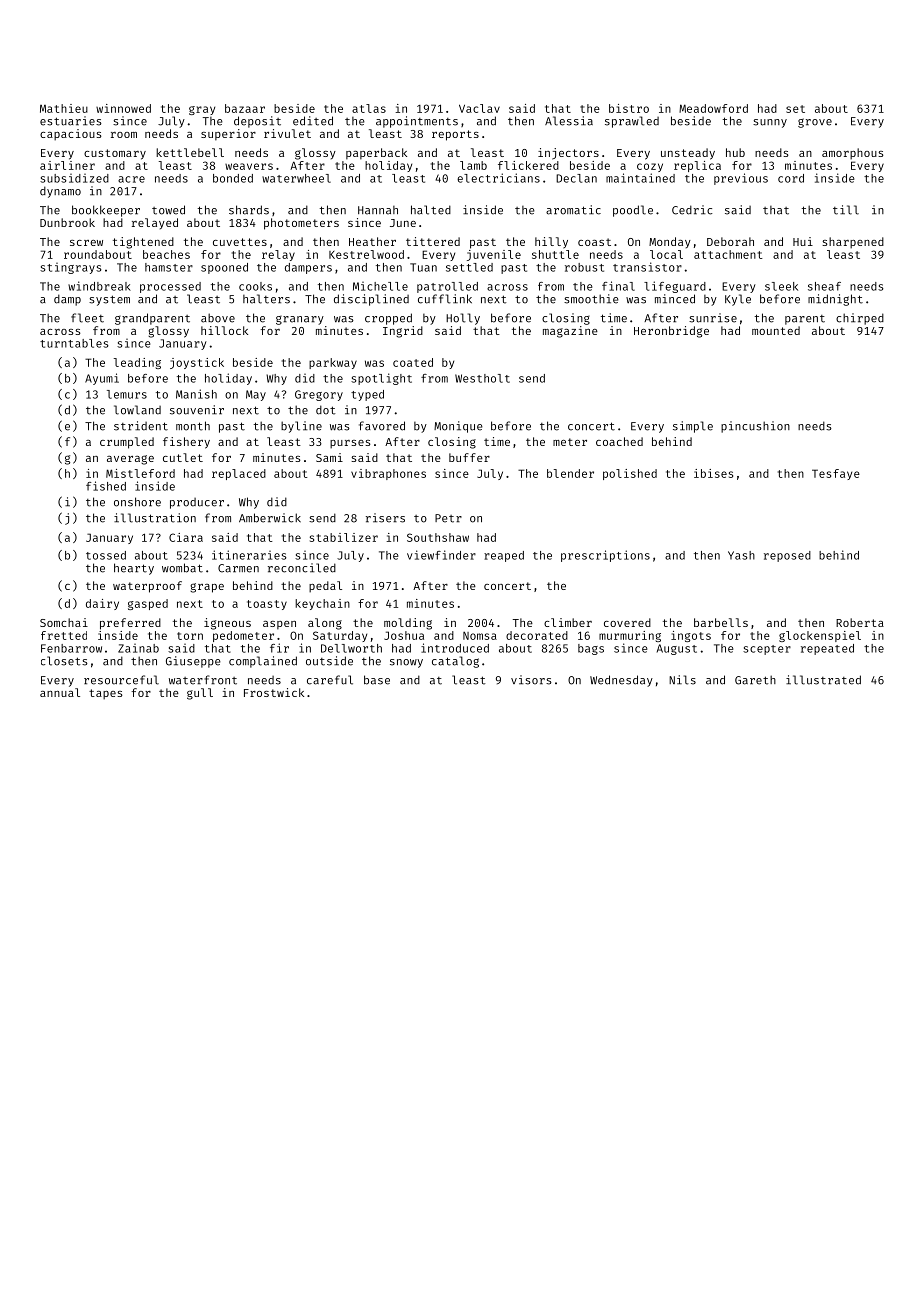 The image size is (924, 1308). What do you see at coordinates (182, 568) in the screenshot?
I see `wombat` at bounding box center [182, 568].
